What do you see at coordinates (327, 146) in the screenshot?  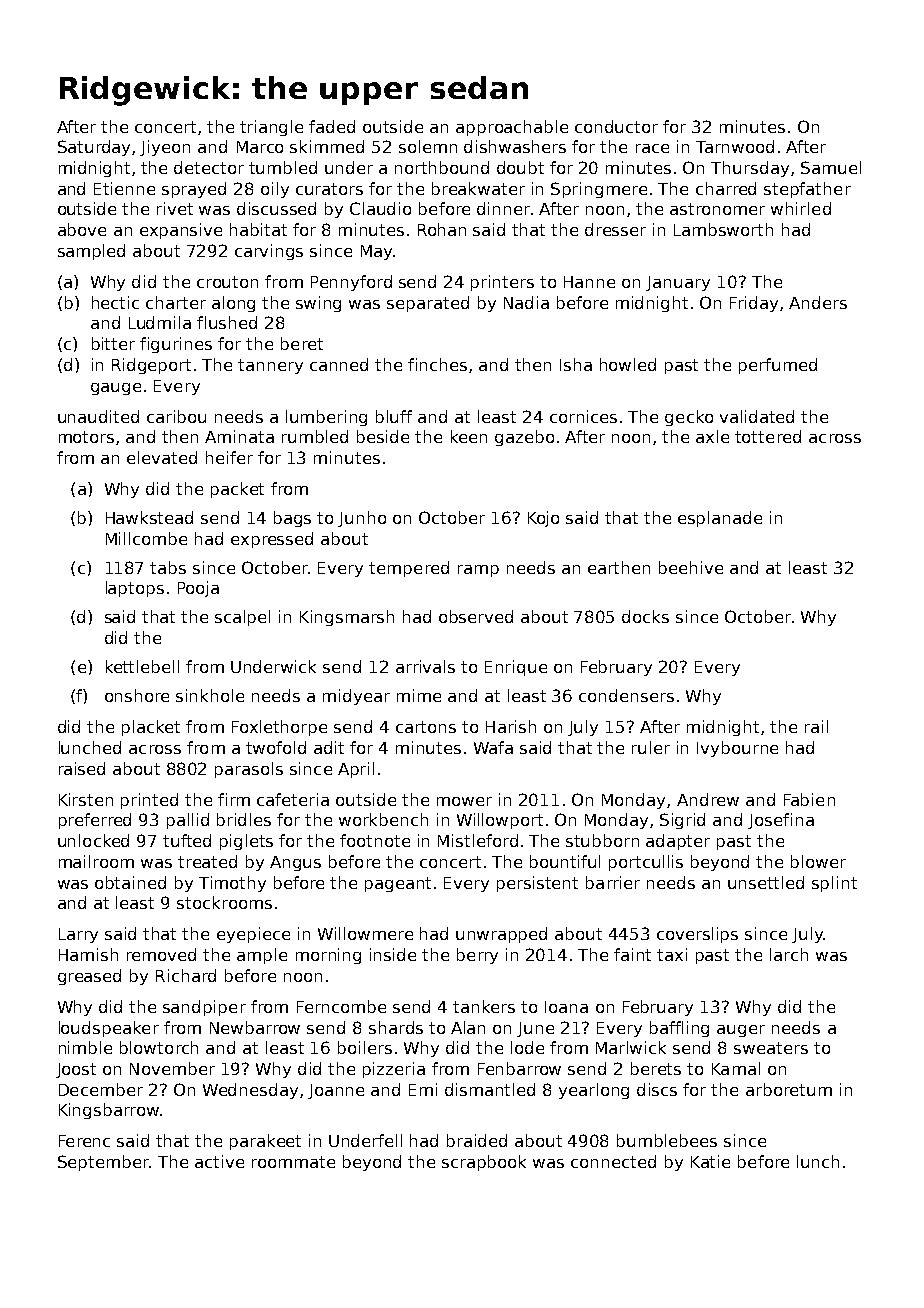 I see `skimmed` at bounding box center [327, 146].
